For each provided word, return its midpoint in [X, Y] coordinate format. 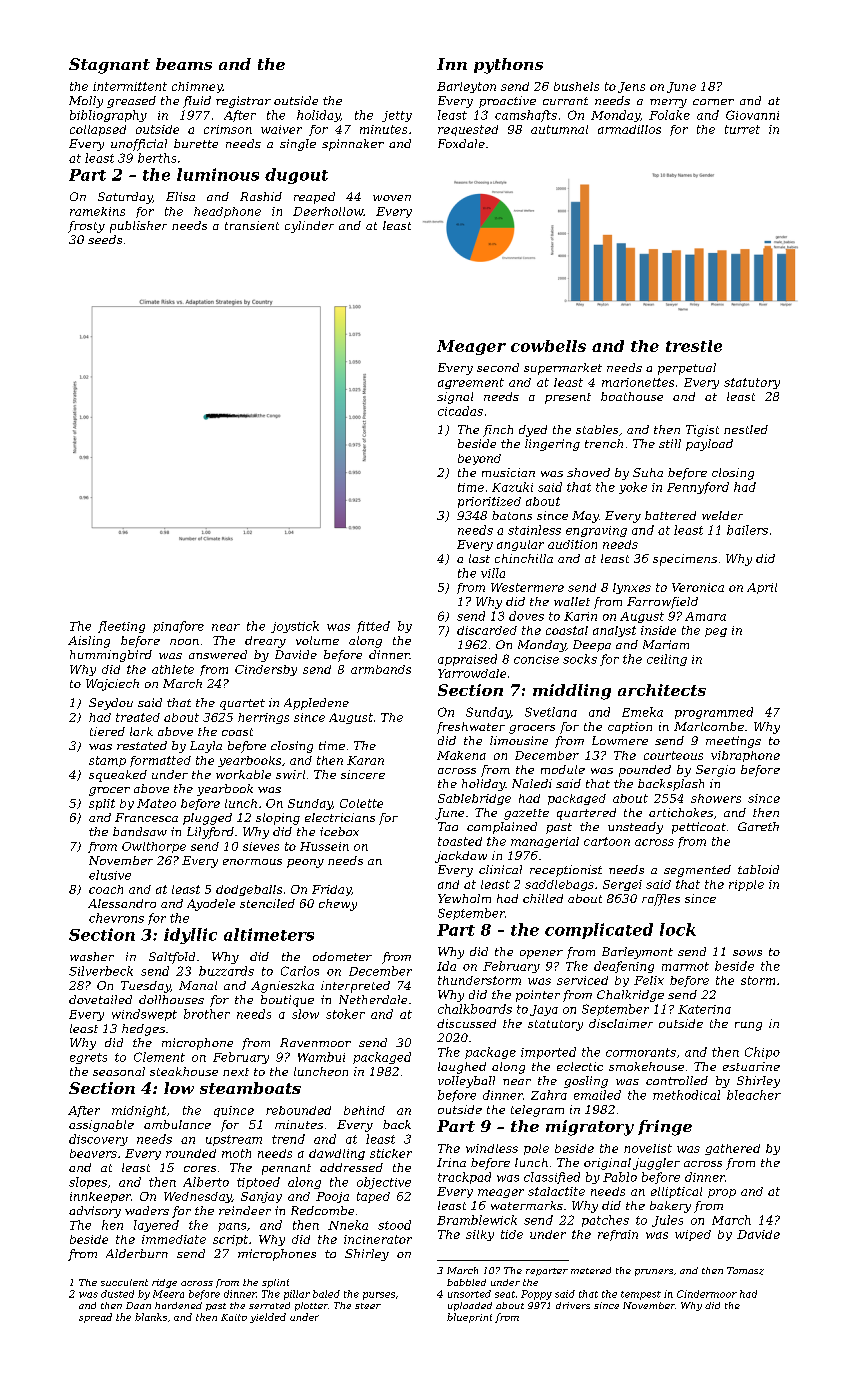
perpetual [687, 369]
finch [498, 431]
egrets [88, 1058]
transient [252, 225]
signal [455, 398]
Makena [461, 755]
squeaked [118, 776]
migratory [590, 1128]
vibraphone [745, 756]
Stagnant [109, 66]
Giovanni [752, 115]
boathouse [632, 396]
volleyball [466, 1082]
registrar [243, 102]
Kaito [234, 1317]
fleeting [121, 627]
